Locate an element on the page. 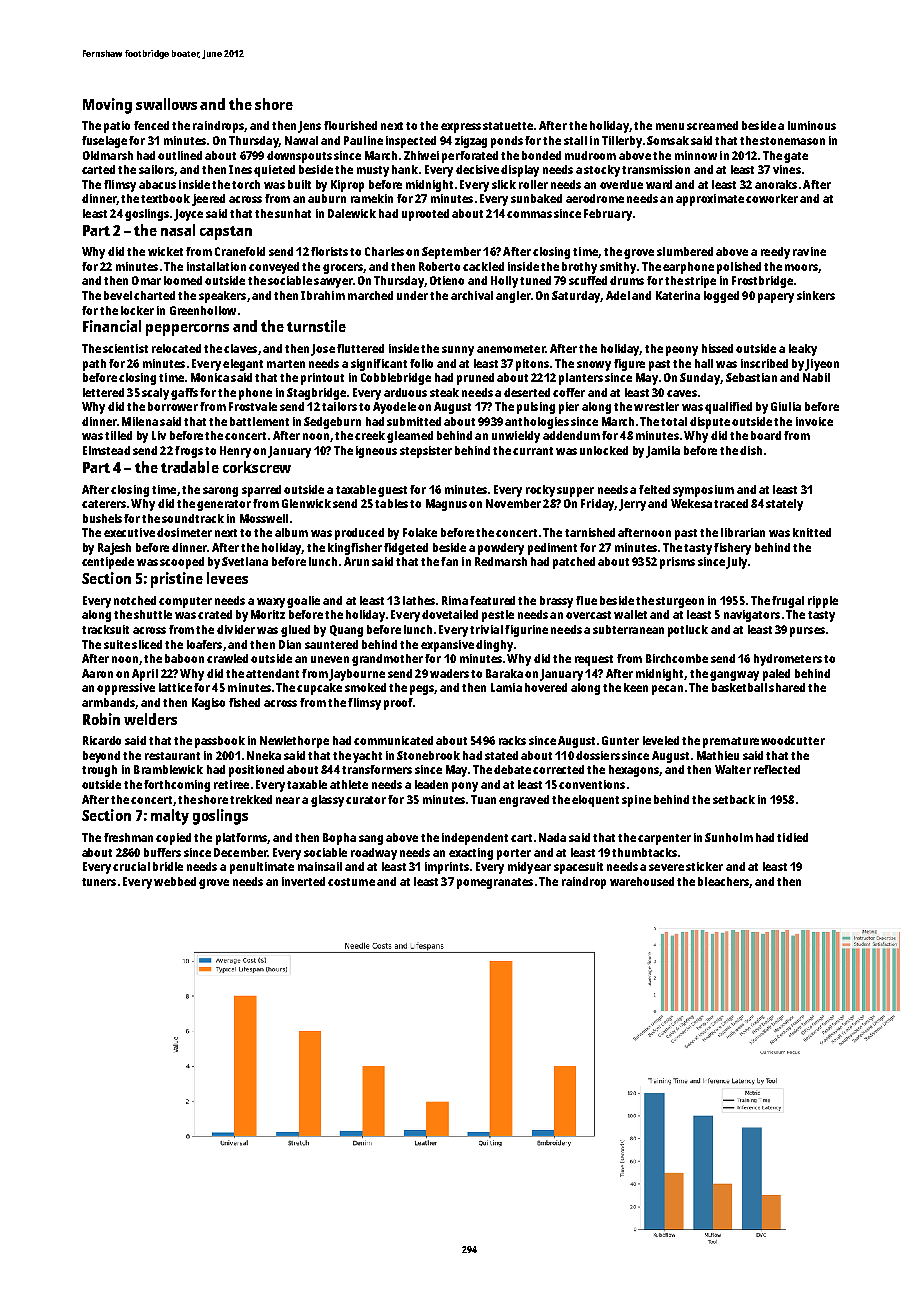 This document has height=1308, width=924. baboon is located at coordinates (184, 658).
